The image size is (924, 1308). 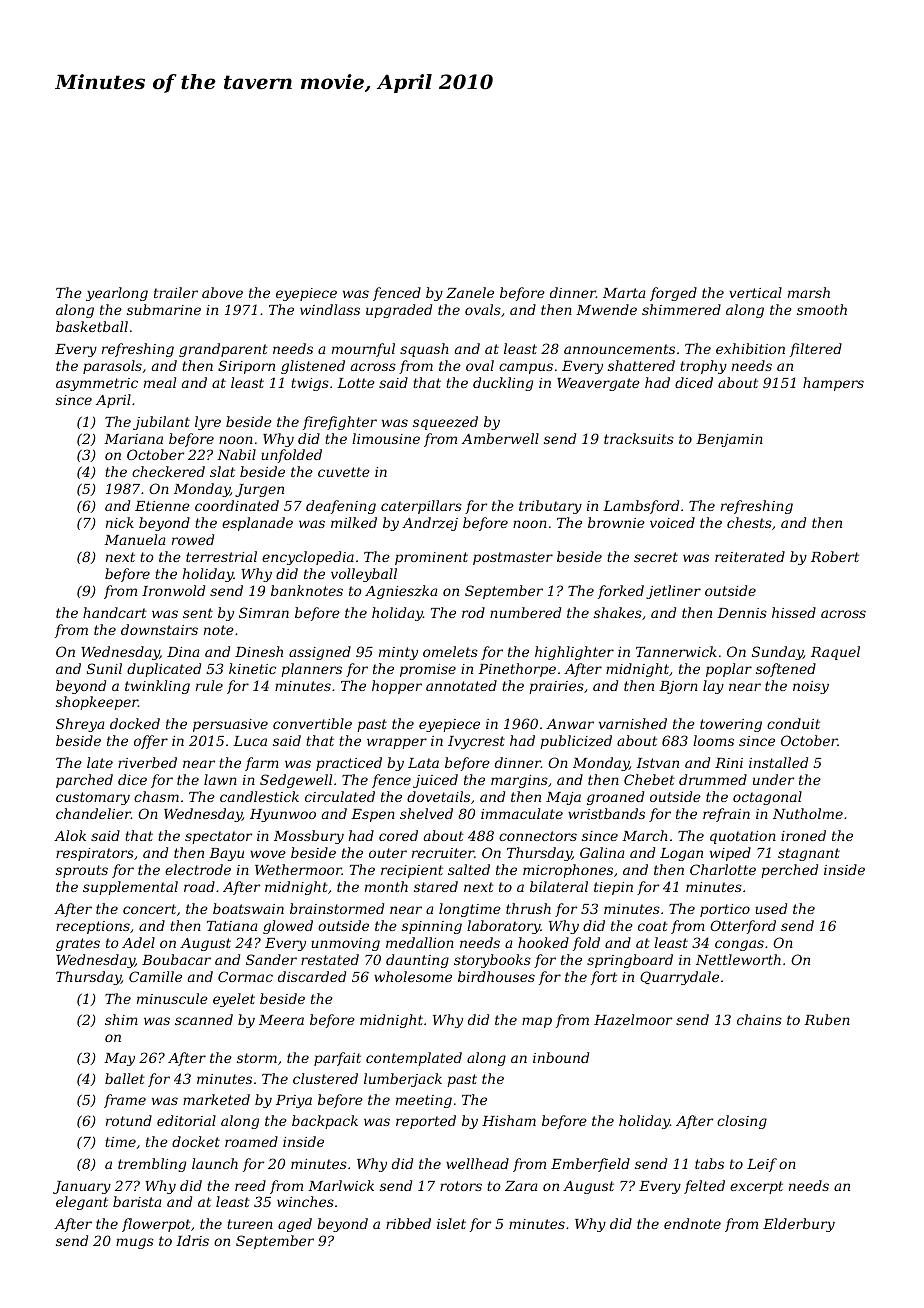 What do you see at coordinates (794, 612) in the page?
I see `hissed` at bounding box center [794, 612].
